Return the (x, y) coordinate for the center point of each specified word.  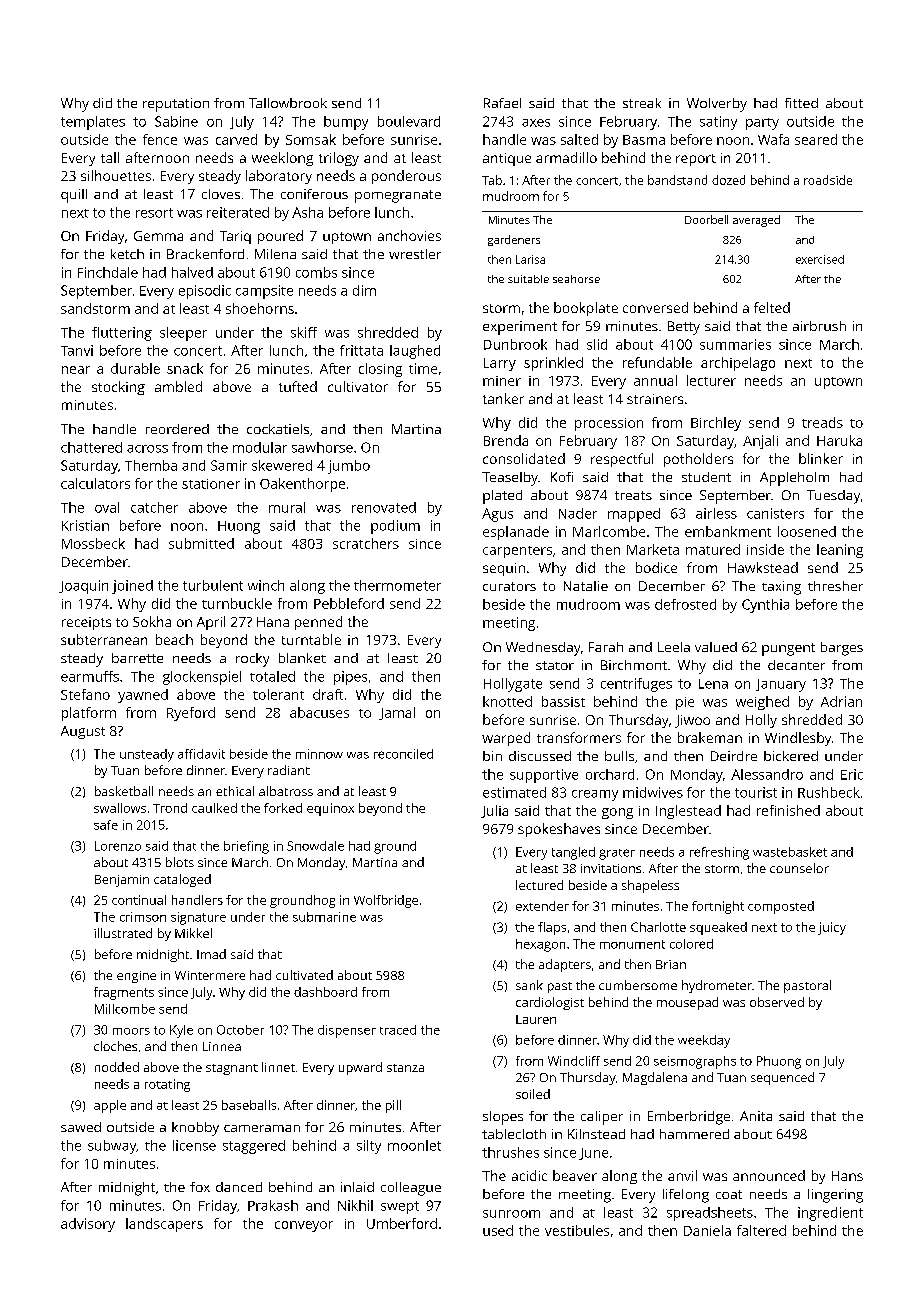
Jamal (397, 713)
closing (380, 370)
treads (822, 422)
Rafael (502, 103)
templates (93, 123)
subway (112, 1147)
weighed (762, 703)
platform (89, 714)
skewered (282, 465)
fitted (801, 103)
